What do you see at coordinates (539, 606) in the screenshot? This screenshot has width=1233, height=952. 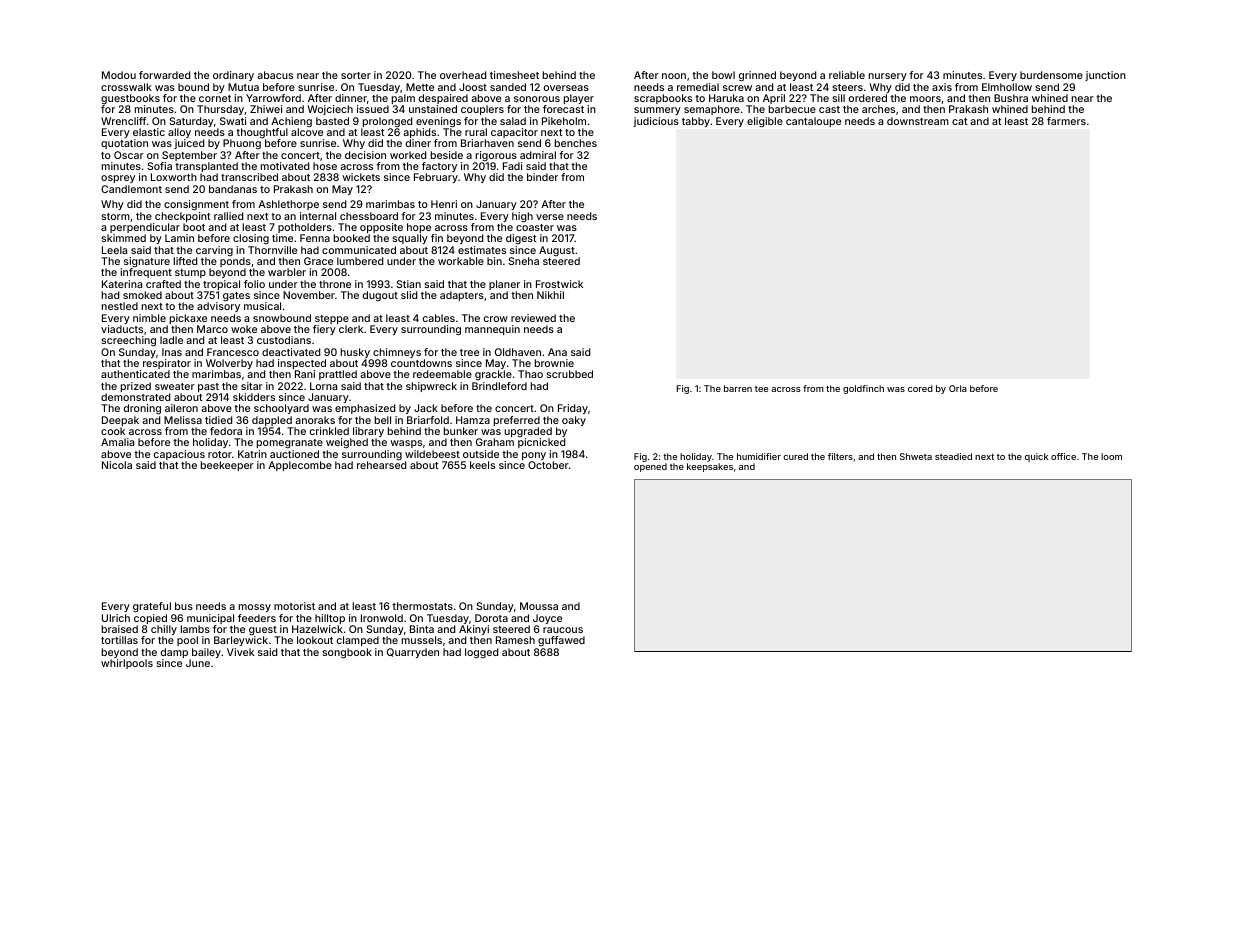 I see `Moussa` at bounding box center [539, 606].
